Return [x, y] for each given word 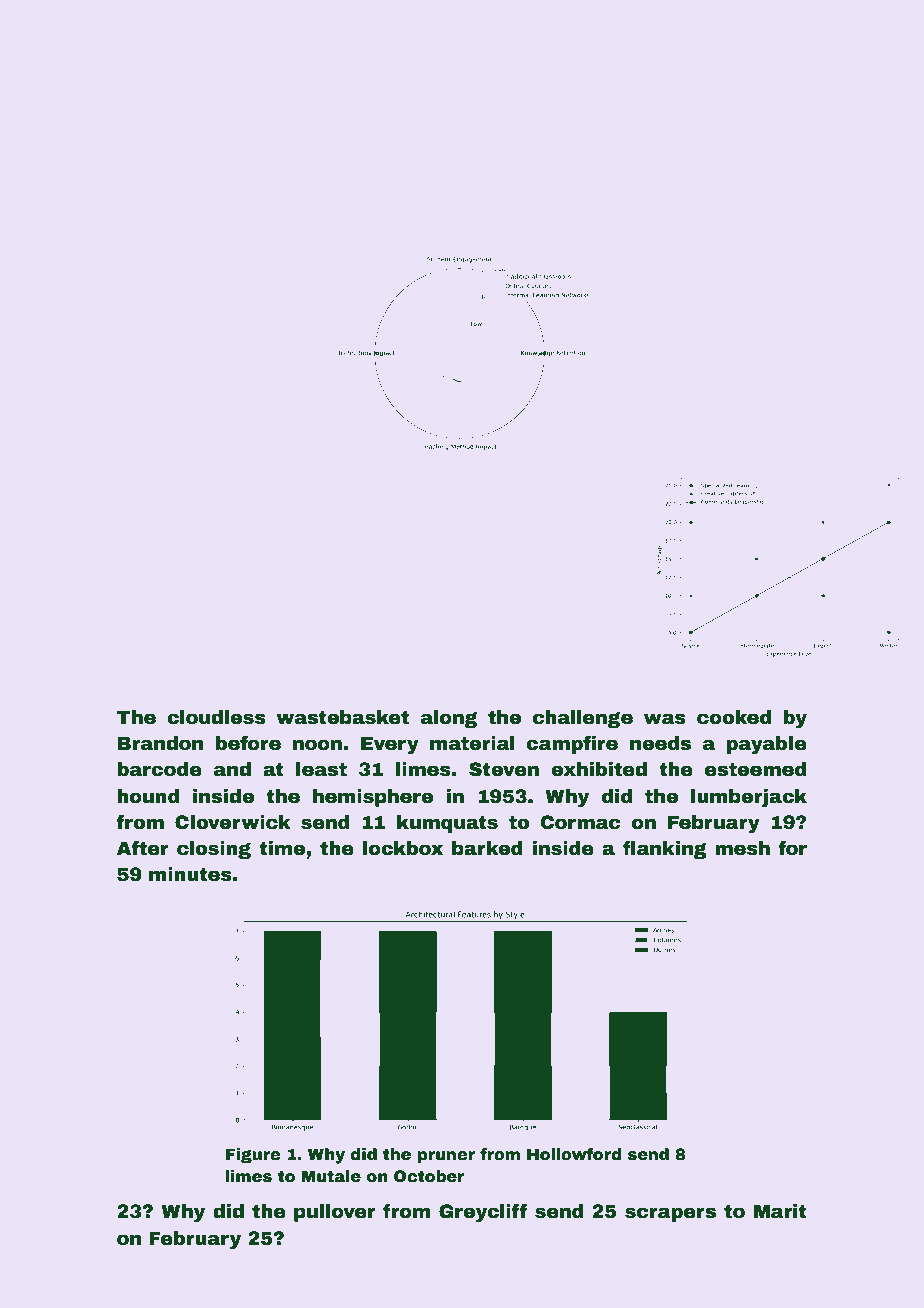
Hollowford [574, 1154]
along [449, 719]
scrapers [670, 1214]
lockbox [403, 848]
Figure [253, 1156]
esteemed [755, 769]
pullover [335, 1213]
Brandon [160, 743]
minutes [190, 874]
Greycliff [483, 1212]
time [282, 848]
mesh [742, 848]
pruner [446, 1157]
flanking [665, 849]
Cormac [581, 822]
